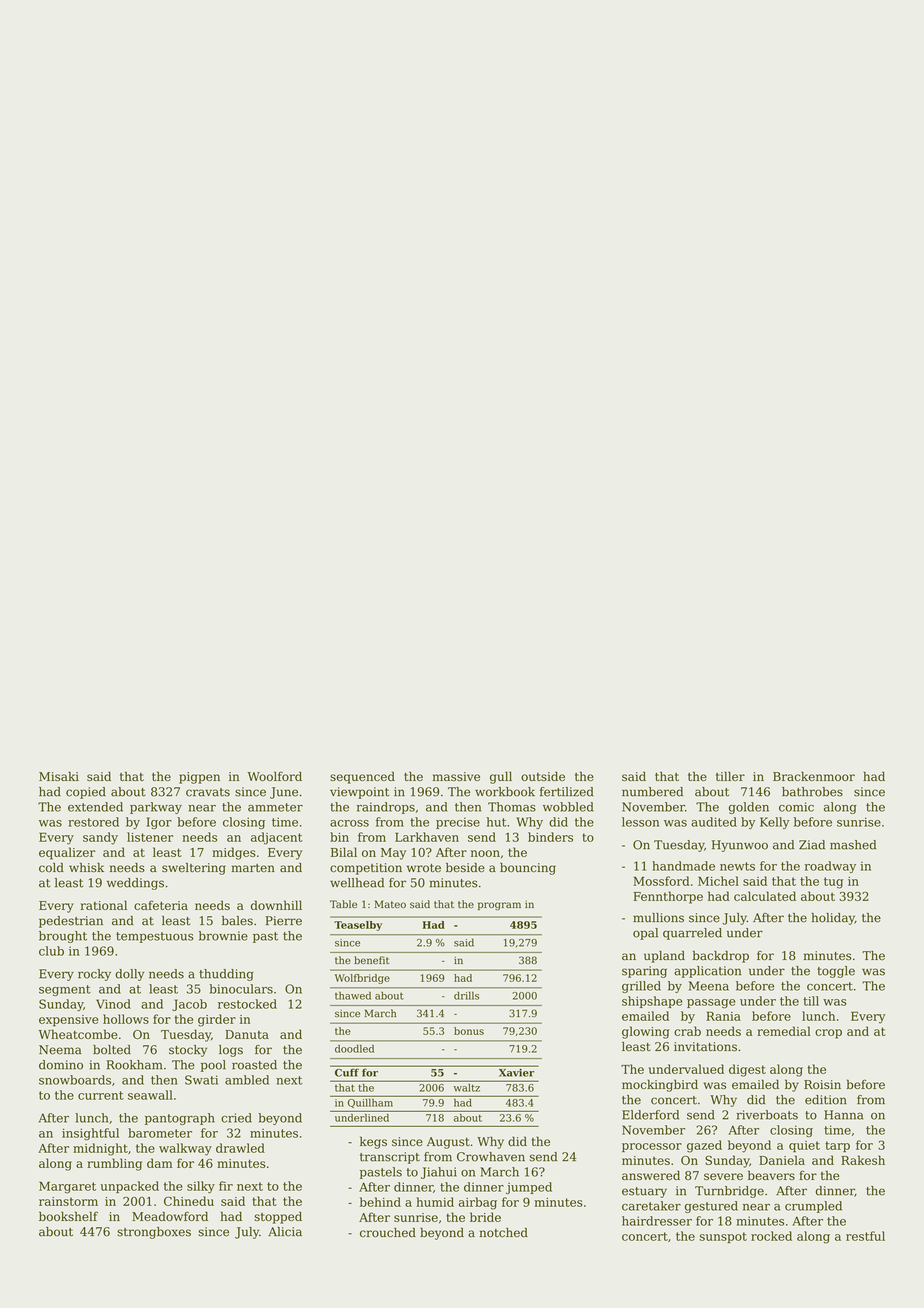 This image has height=1308, width=924. I want to click on Brackenmoor, so click(814, 776).
